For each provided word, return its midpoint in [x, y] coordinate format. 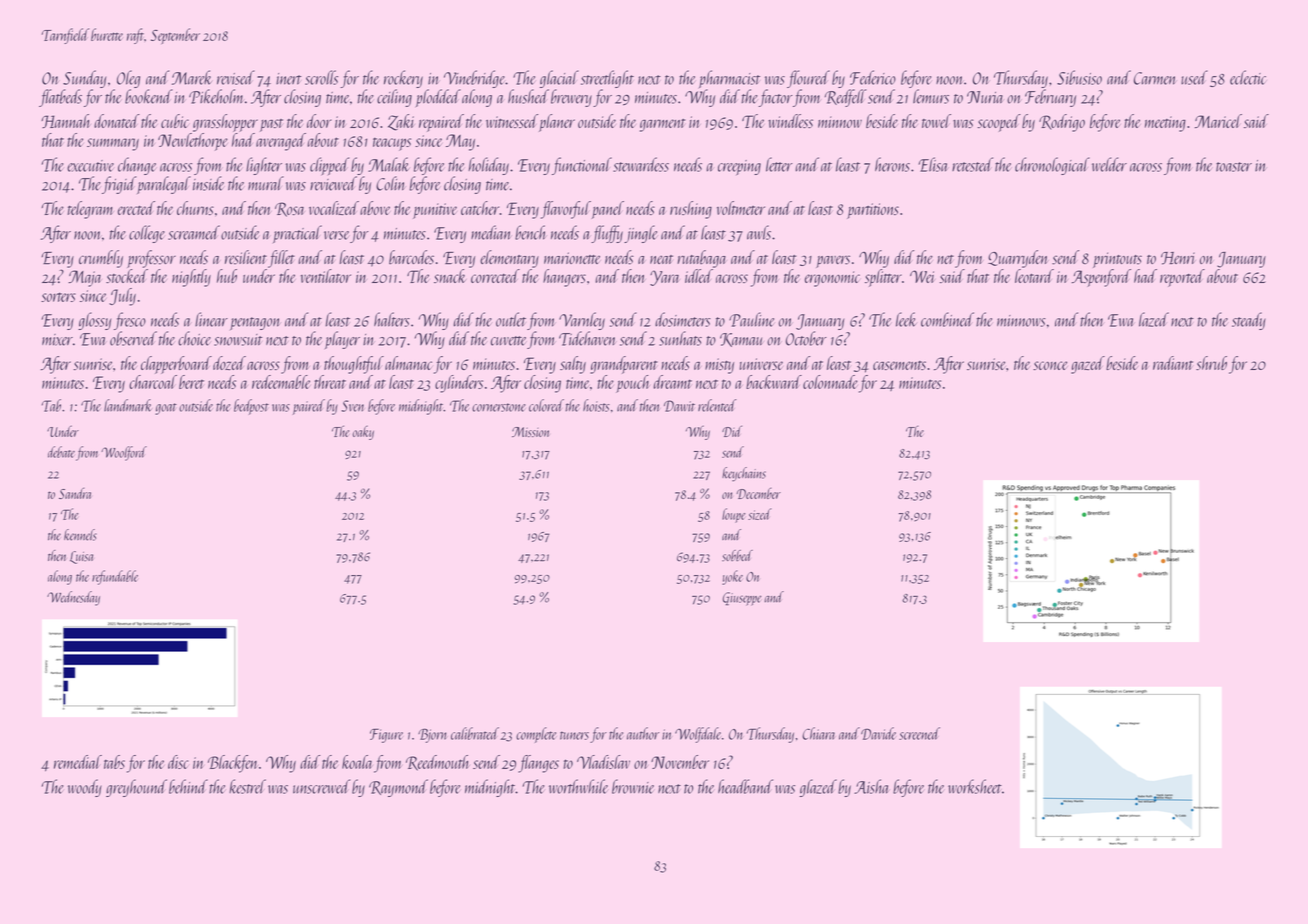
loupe [734, 515]
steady [1249, 321]
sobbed [737, 555]
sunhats [680, 338]
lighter [264, 166]
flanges [538, 764]
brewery [571, 98]
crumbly [101, 259]
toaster [1234, 167]
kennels [80, 535]
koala [357, 762]
